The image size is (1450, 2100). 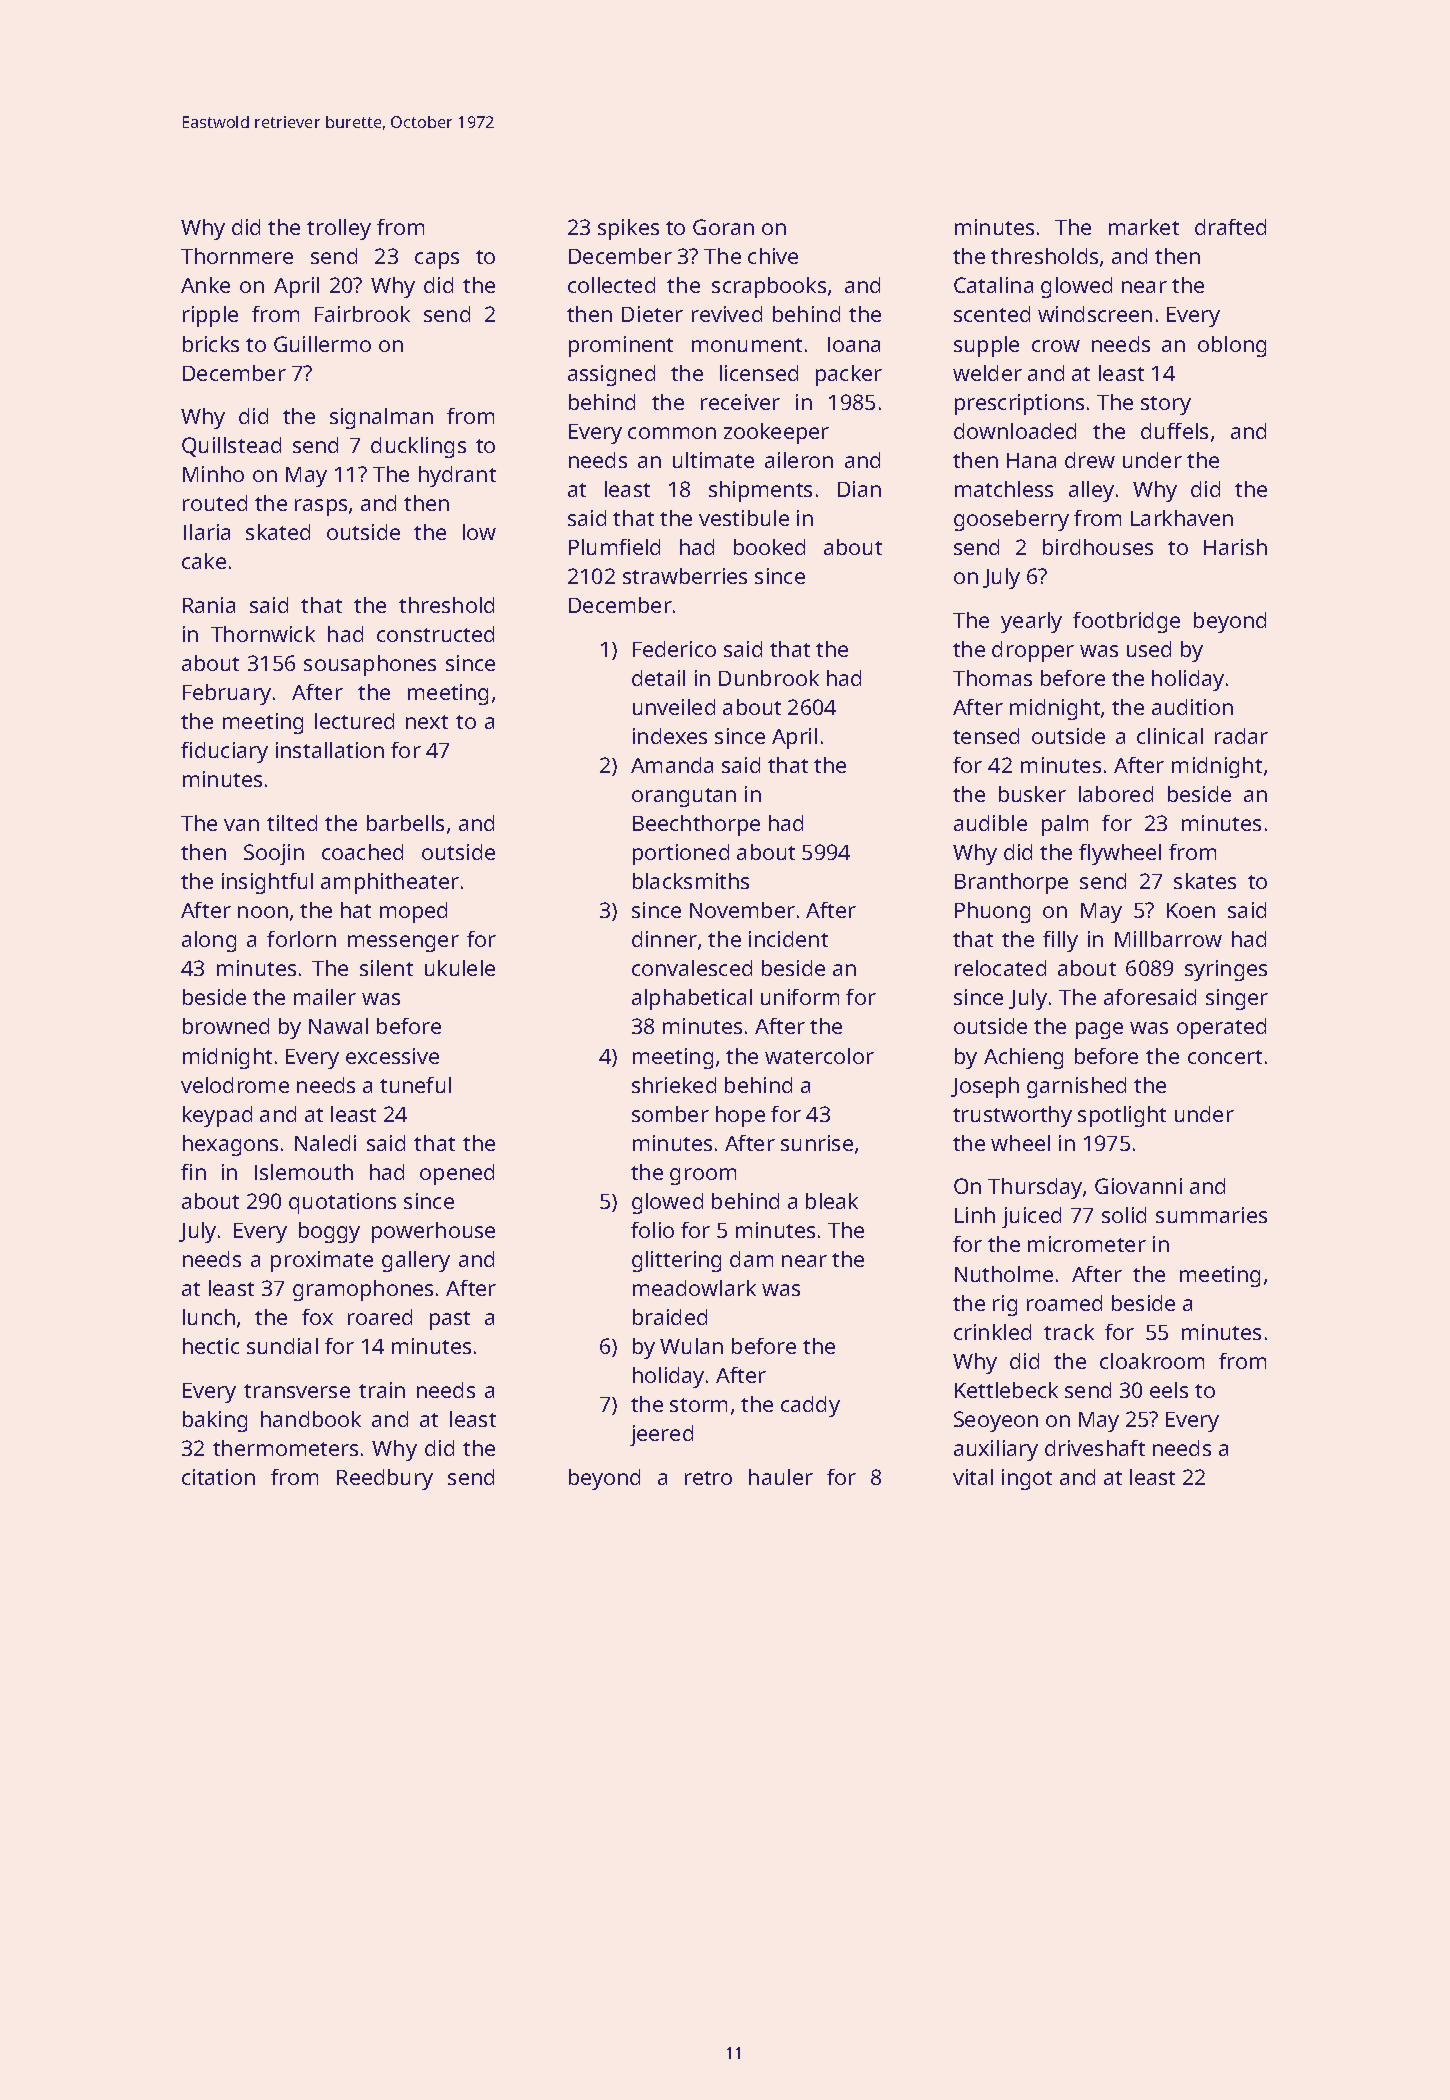 I want to click on Reedbury, so click(x=385, y=1479).
